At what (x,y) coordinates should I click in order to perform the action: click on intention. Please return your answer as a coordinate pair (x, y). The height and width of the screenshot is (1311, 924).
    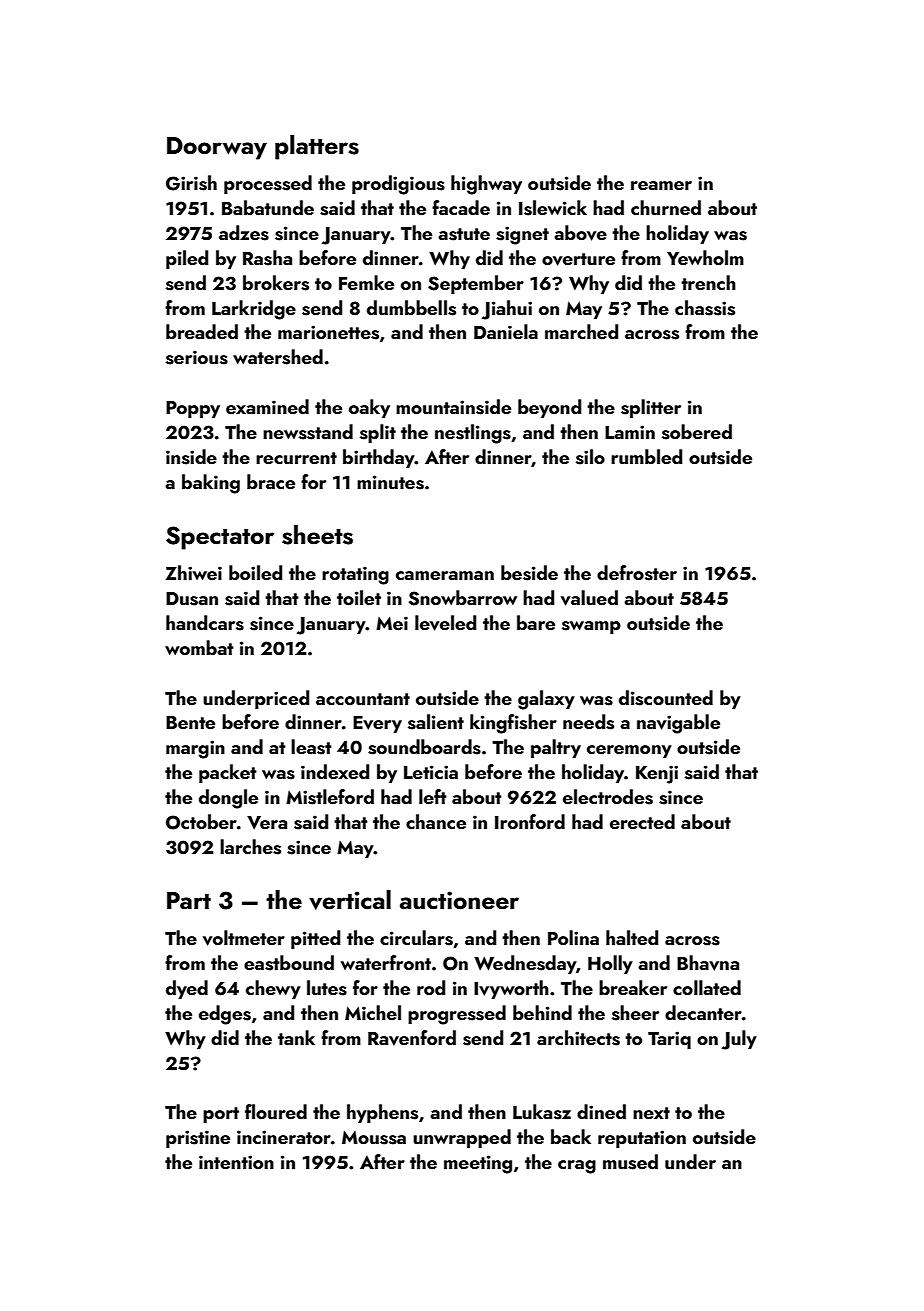
    Looking at the image, I should click on (236, 1162).
